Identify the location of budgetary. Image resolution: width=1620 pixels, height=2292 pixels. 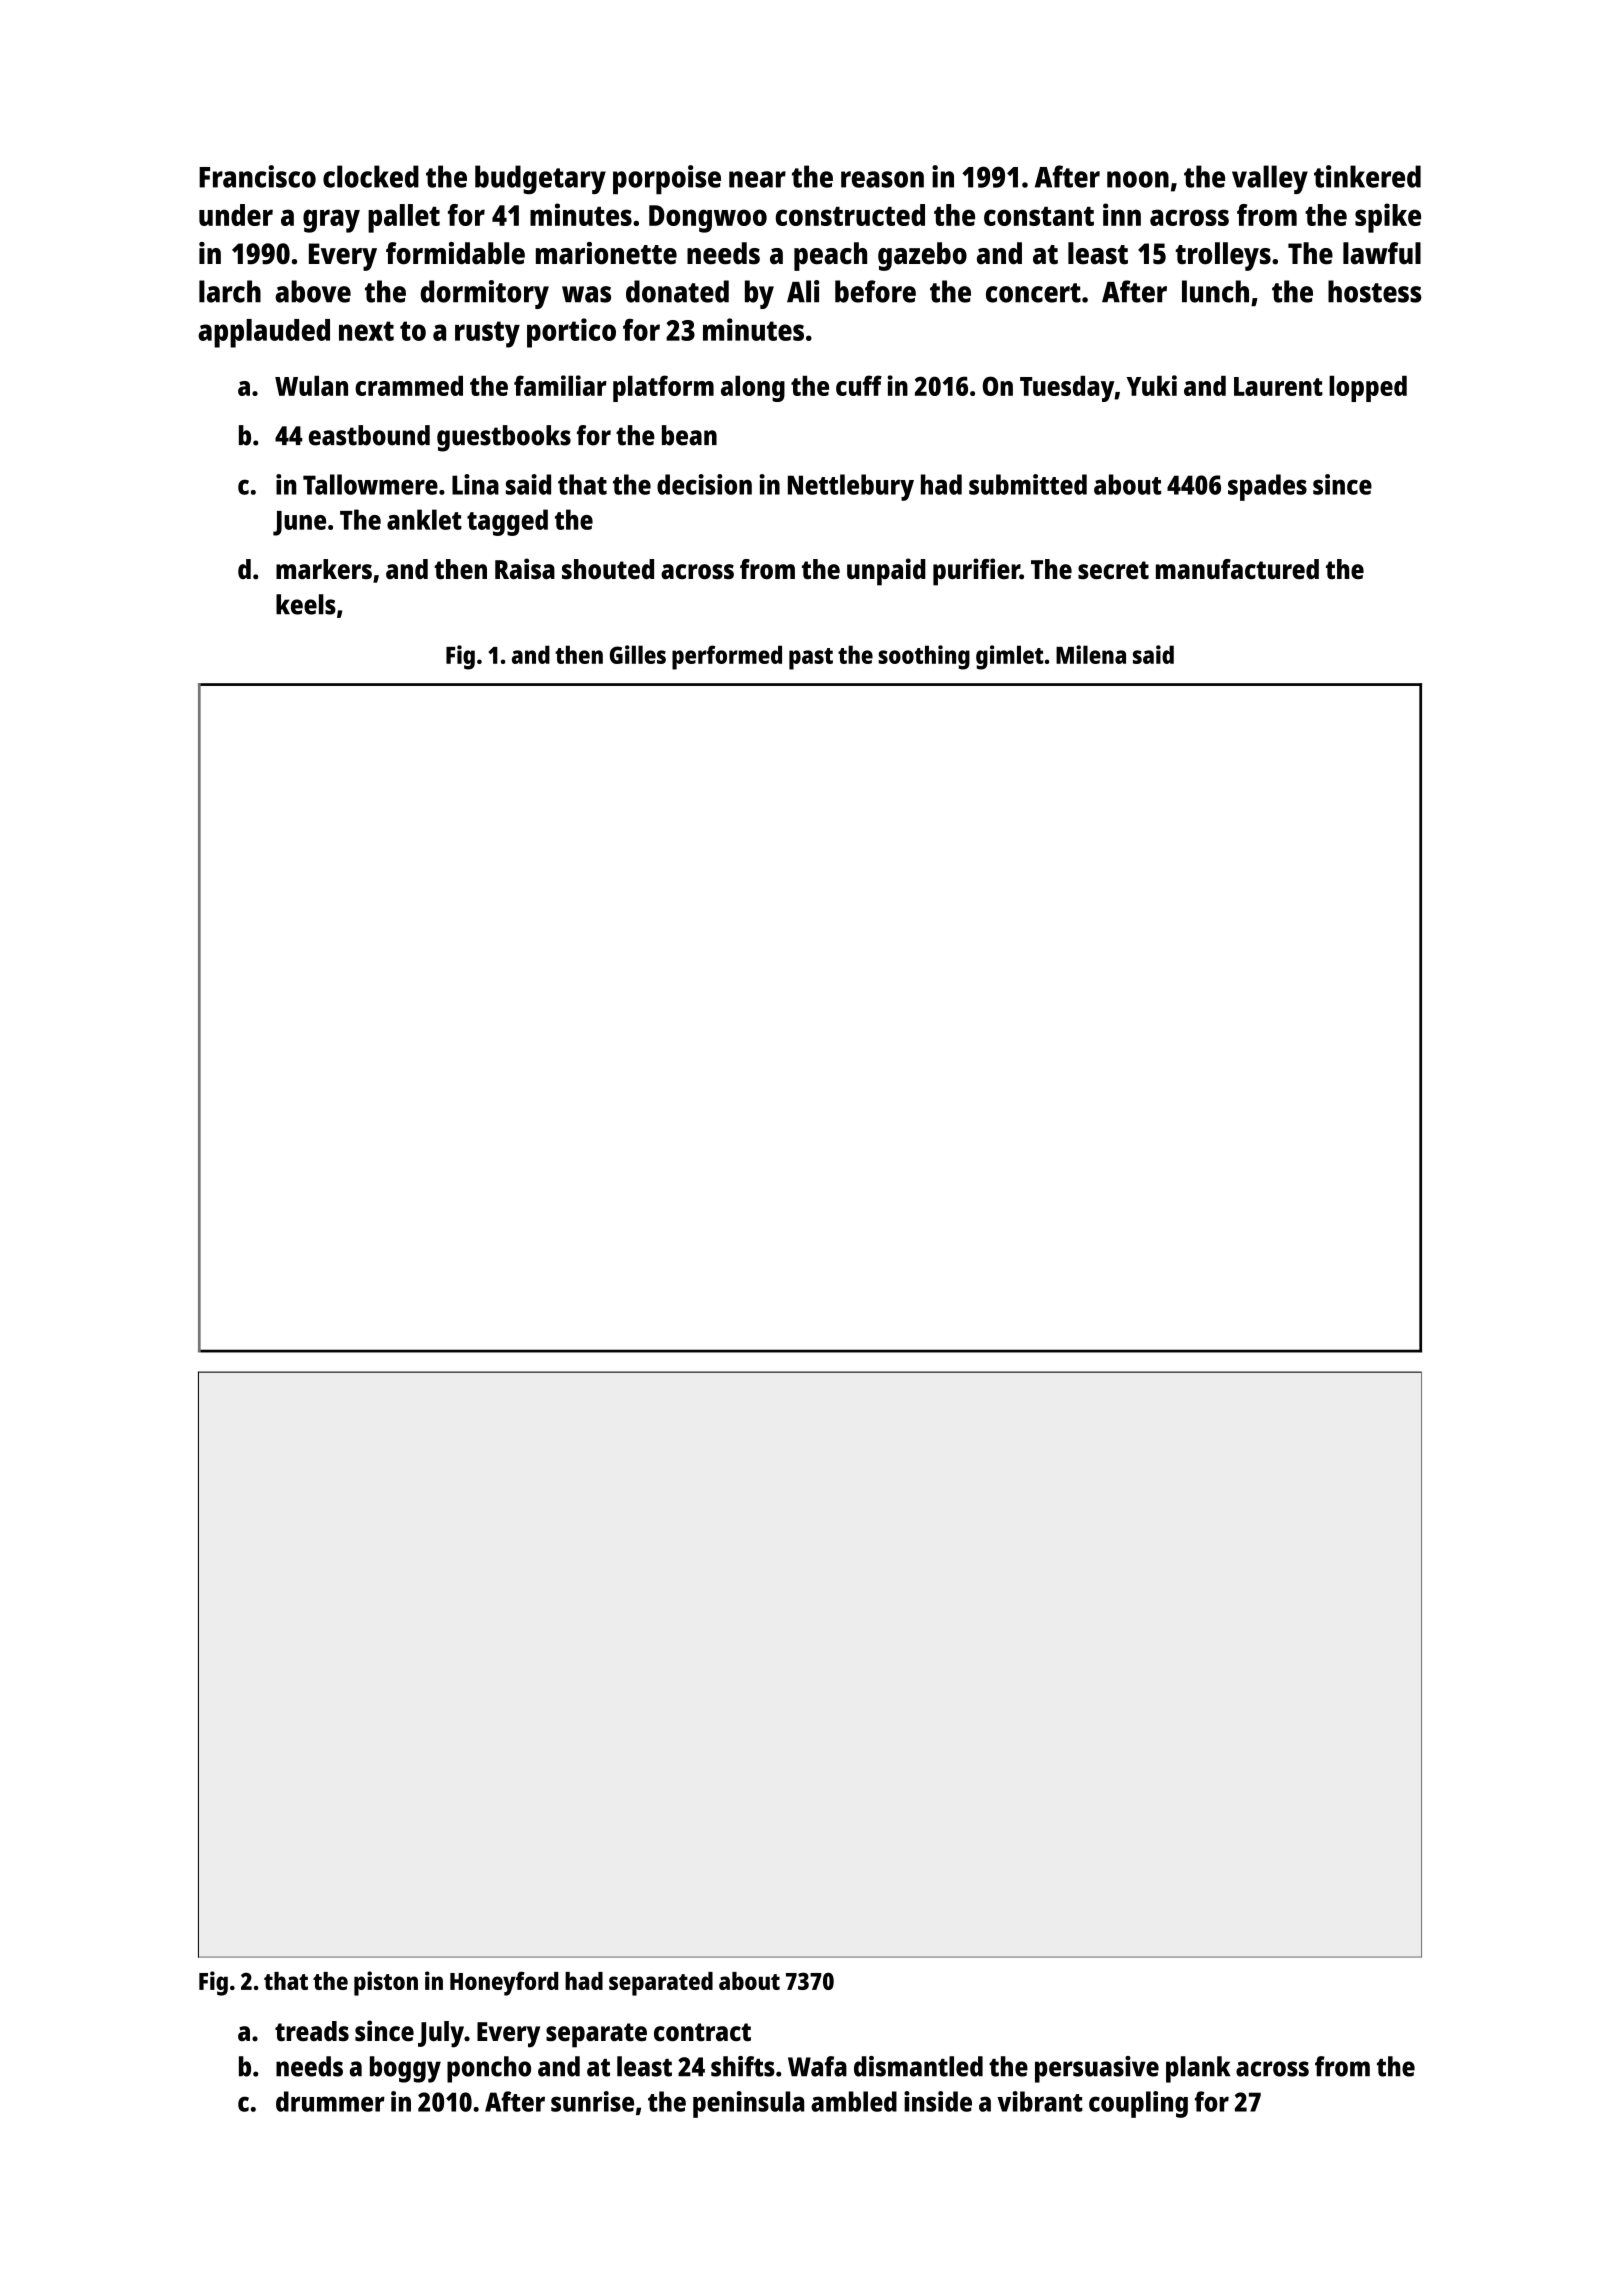
(540, 179).
